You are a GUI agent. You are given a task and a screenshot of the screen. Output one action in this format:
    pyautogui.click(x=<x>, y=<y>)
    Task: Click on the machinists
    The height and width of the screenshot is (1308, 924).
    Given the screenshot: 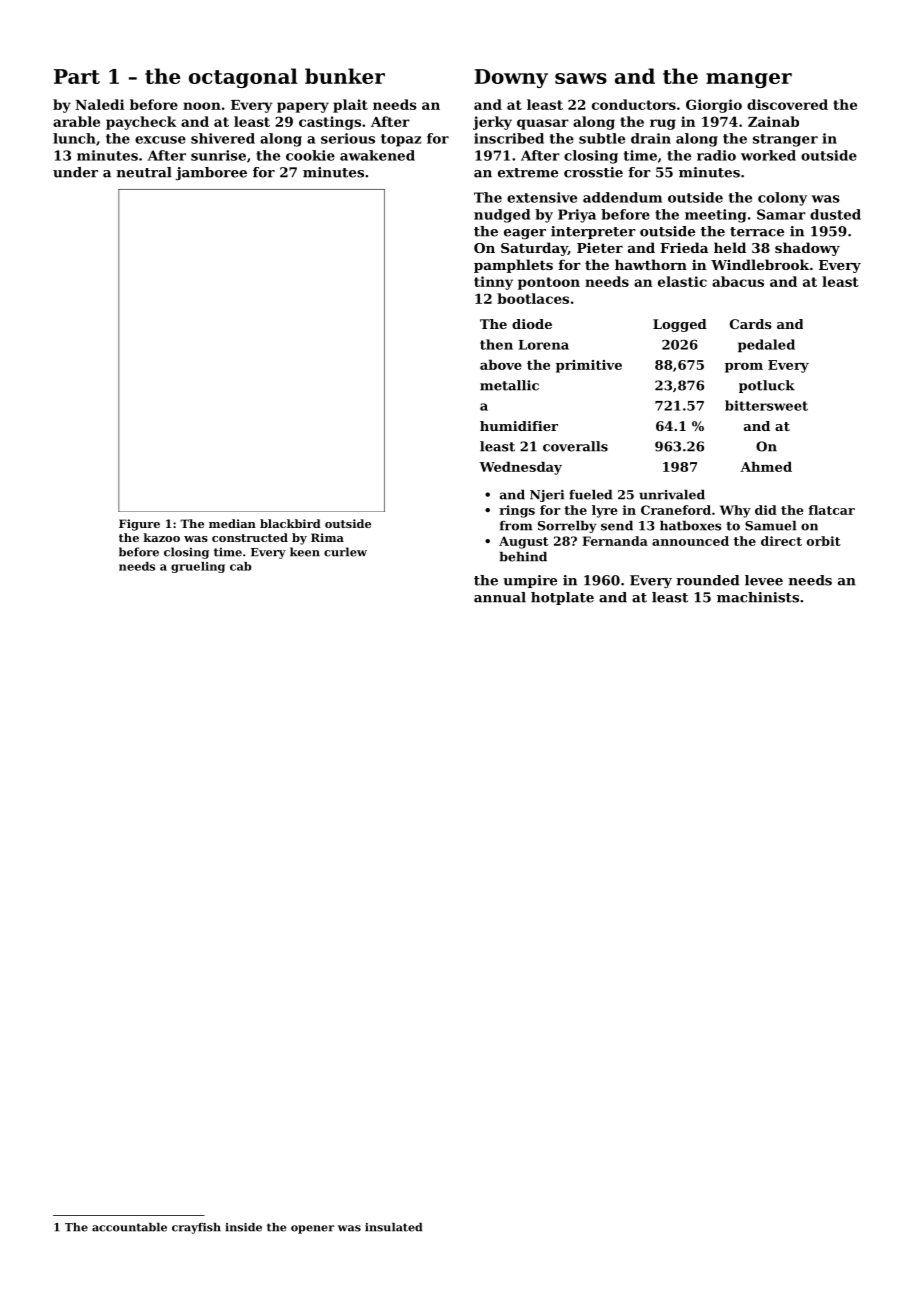 What is the action you would take?
    pyautogui.click(x=758, y=597)
